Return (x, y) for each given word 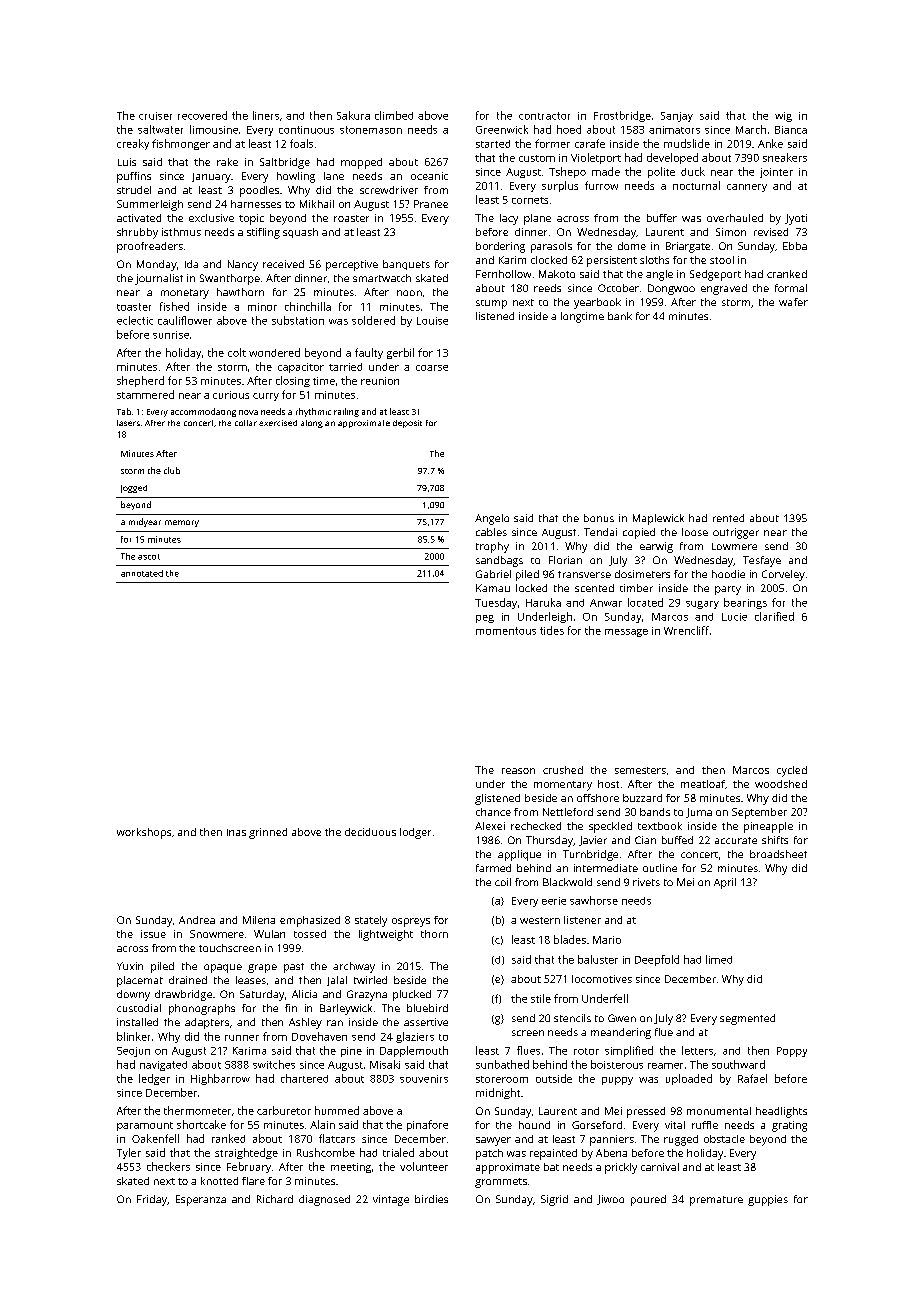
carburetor (284, 1110)
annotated (142, 573)
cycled (792, 771)
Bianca (791, 130)
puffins (134, 177)
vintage (391, 1200)
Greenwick (502, 129)
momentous (506, 631)
